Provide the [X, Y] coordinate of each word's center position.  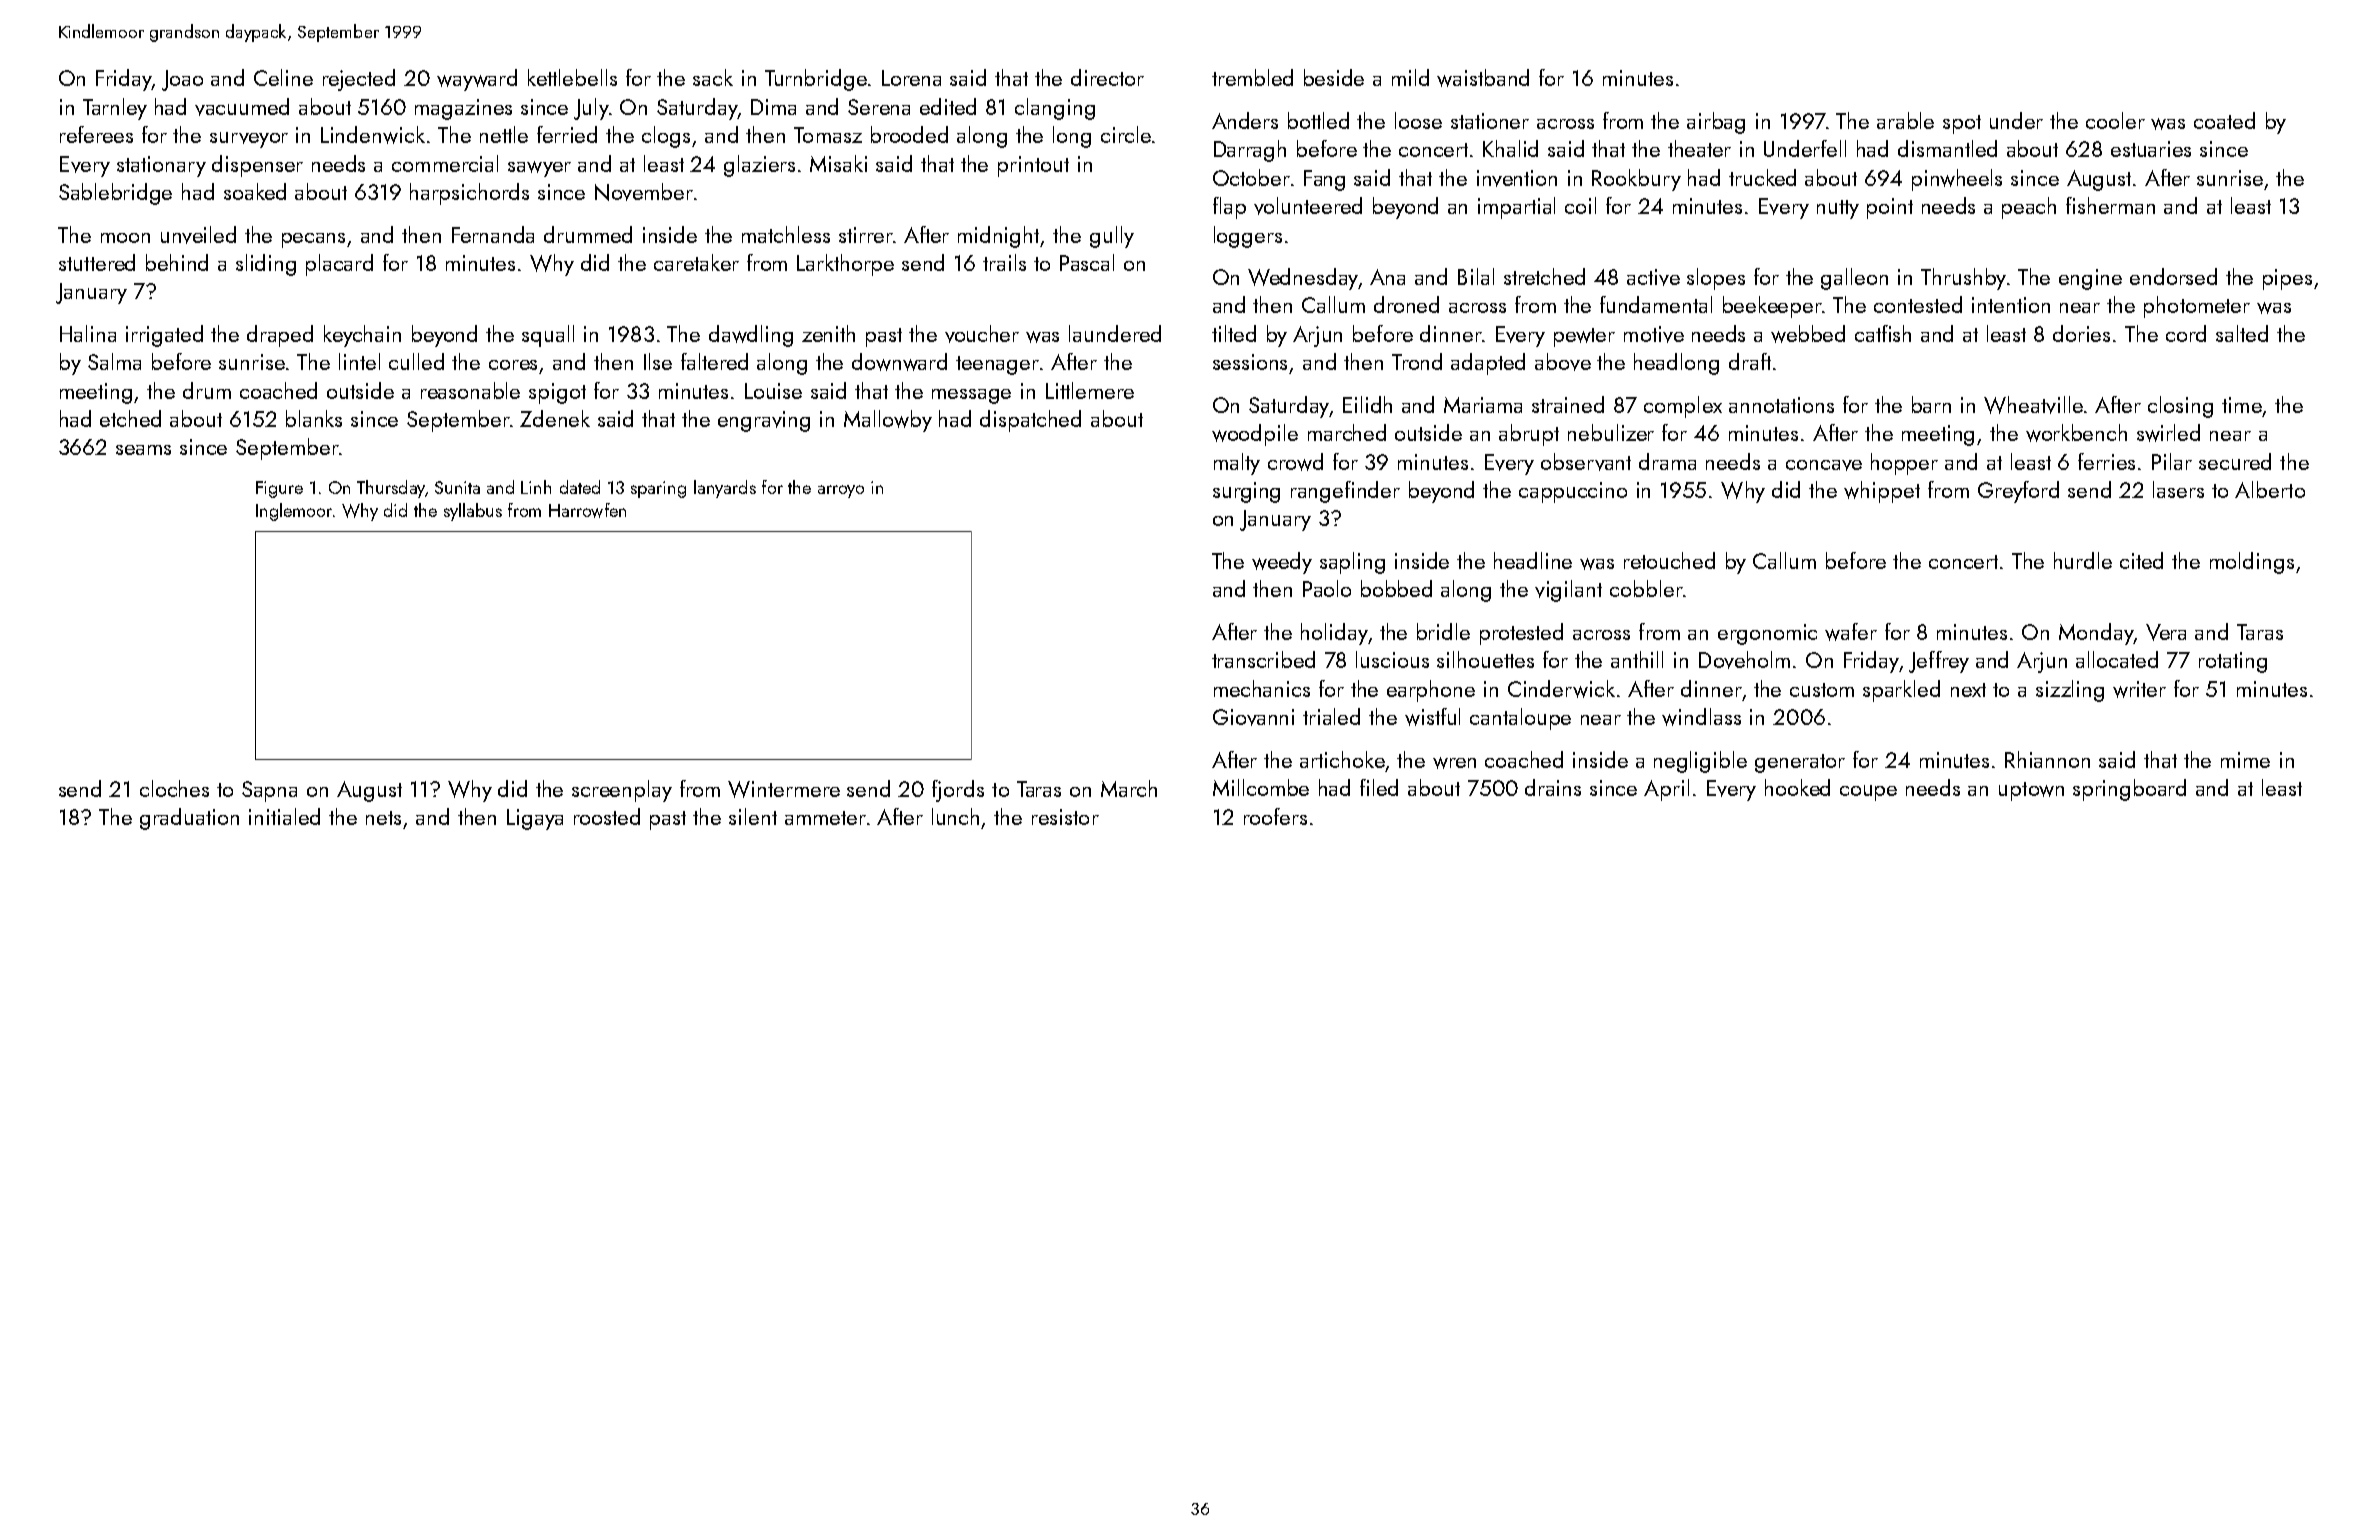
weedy [1282, 563]
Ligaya [535, 819]
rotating [2233, 662]
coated [2224, 120]
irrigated [164, 336]
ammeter [825, 818]
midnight [999, 237]
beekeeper [1772, 307]
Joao [182, 80]
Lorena [911, 78]
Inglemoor [294, 512]
